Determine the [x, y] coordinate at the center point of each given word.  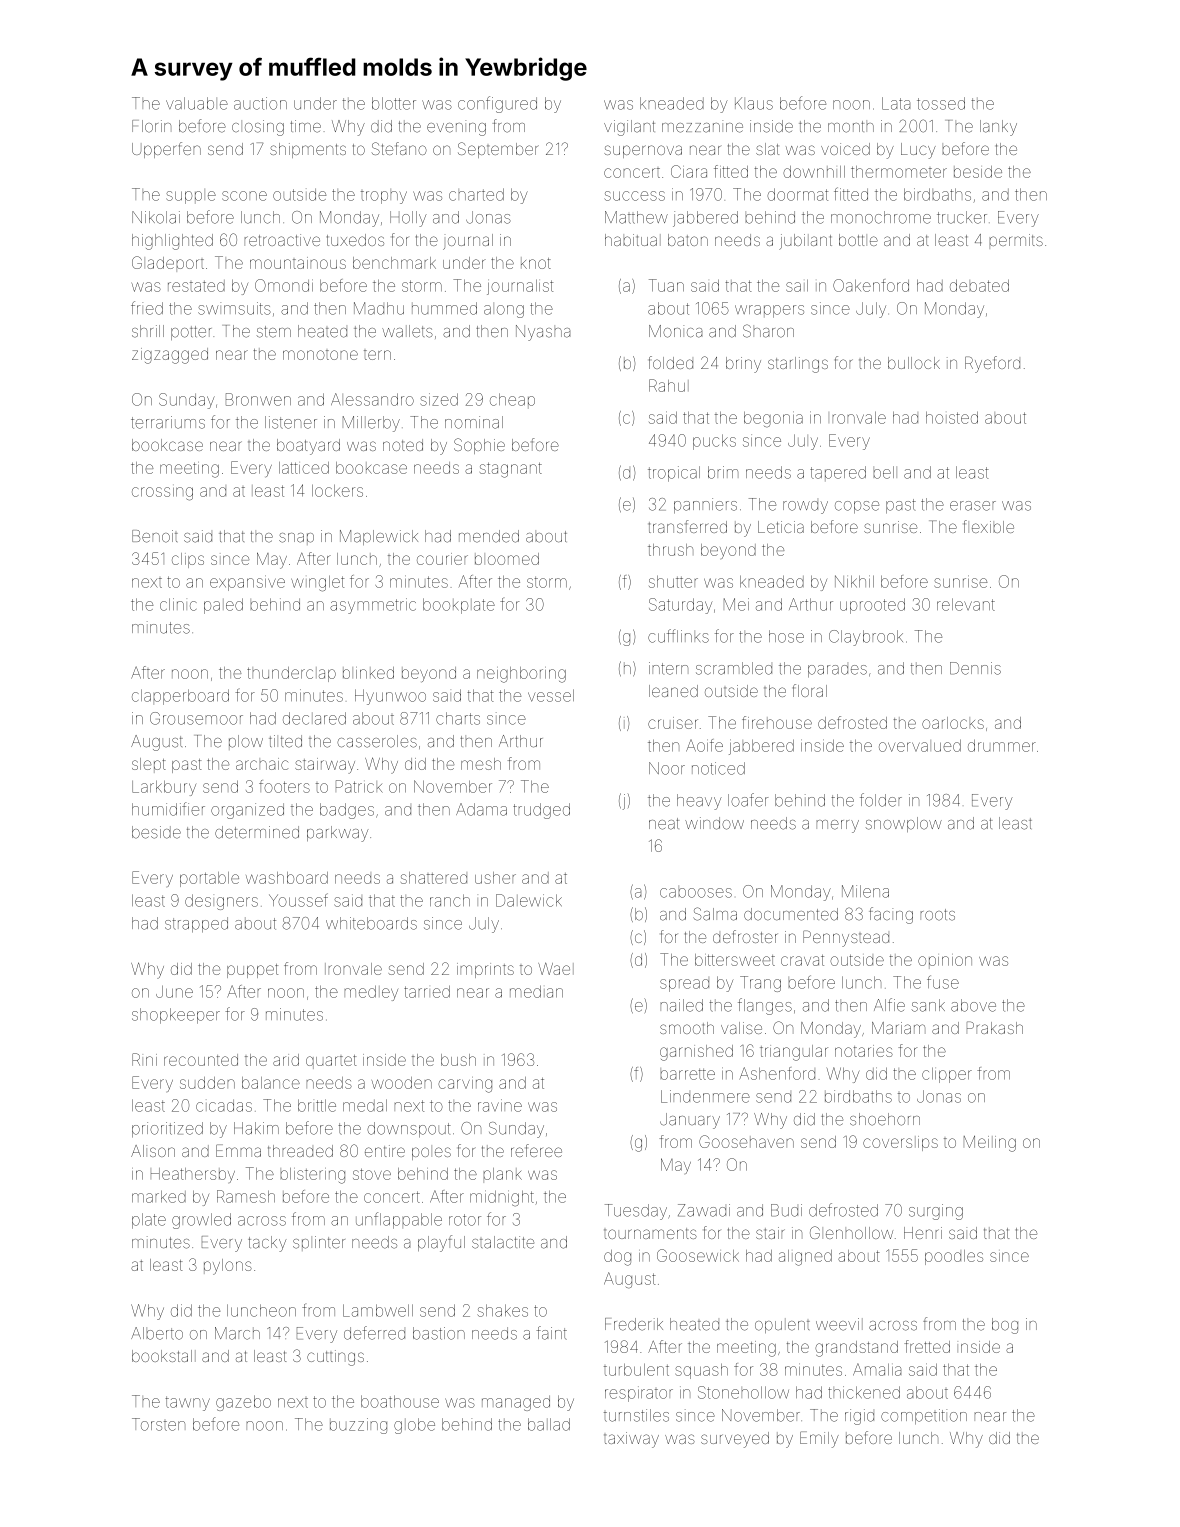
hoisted [952, 418]
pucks [714, 442]
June [174, 992]
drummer [1002, 746]
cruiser [673, 723]
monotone [320, 355]
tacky [267, 1244]
